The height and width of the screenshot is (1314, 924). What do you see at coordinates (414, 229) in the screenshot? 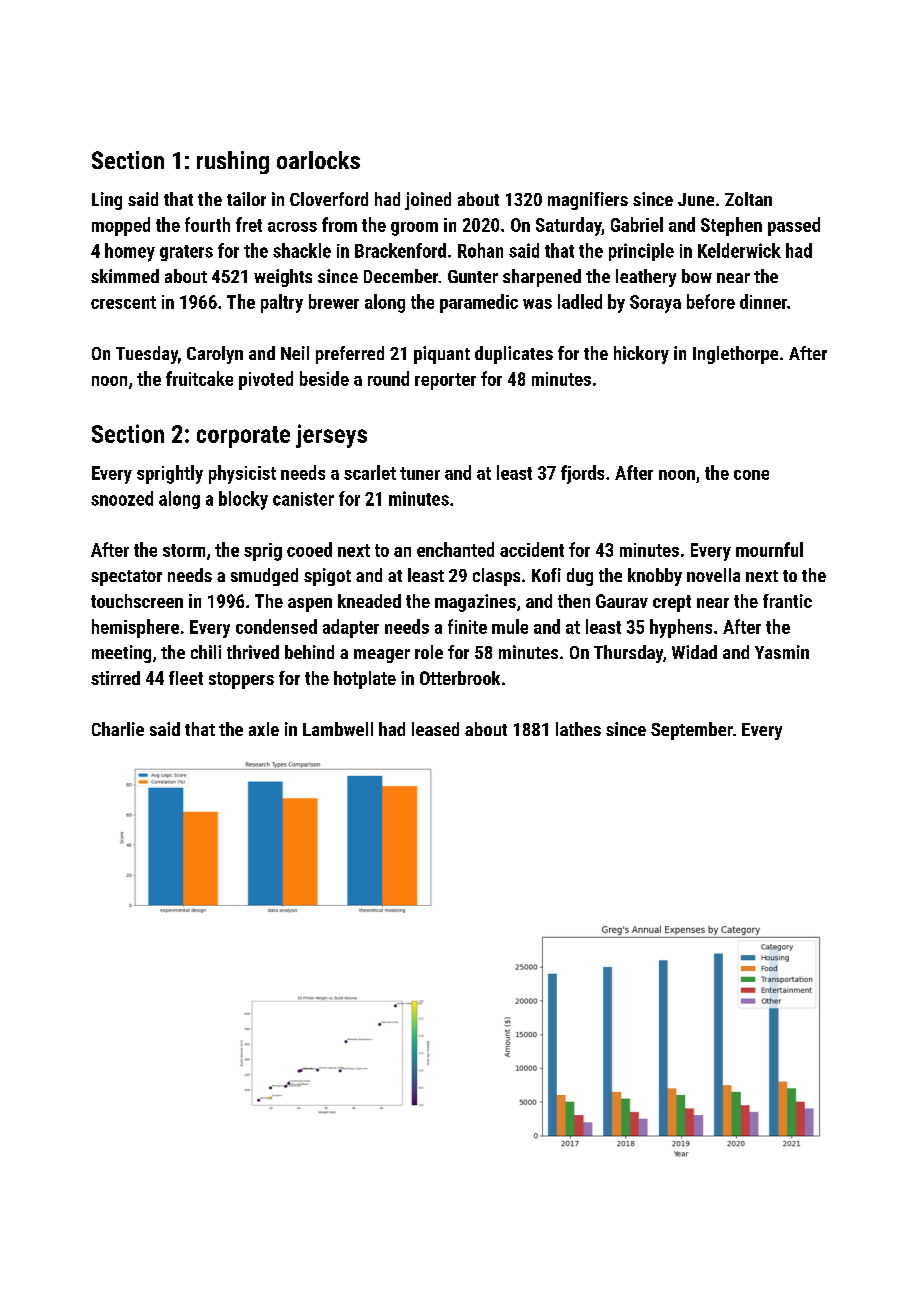
I see `groom` at bounding box center [414, 229].
